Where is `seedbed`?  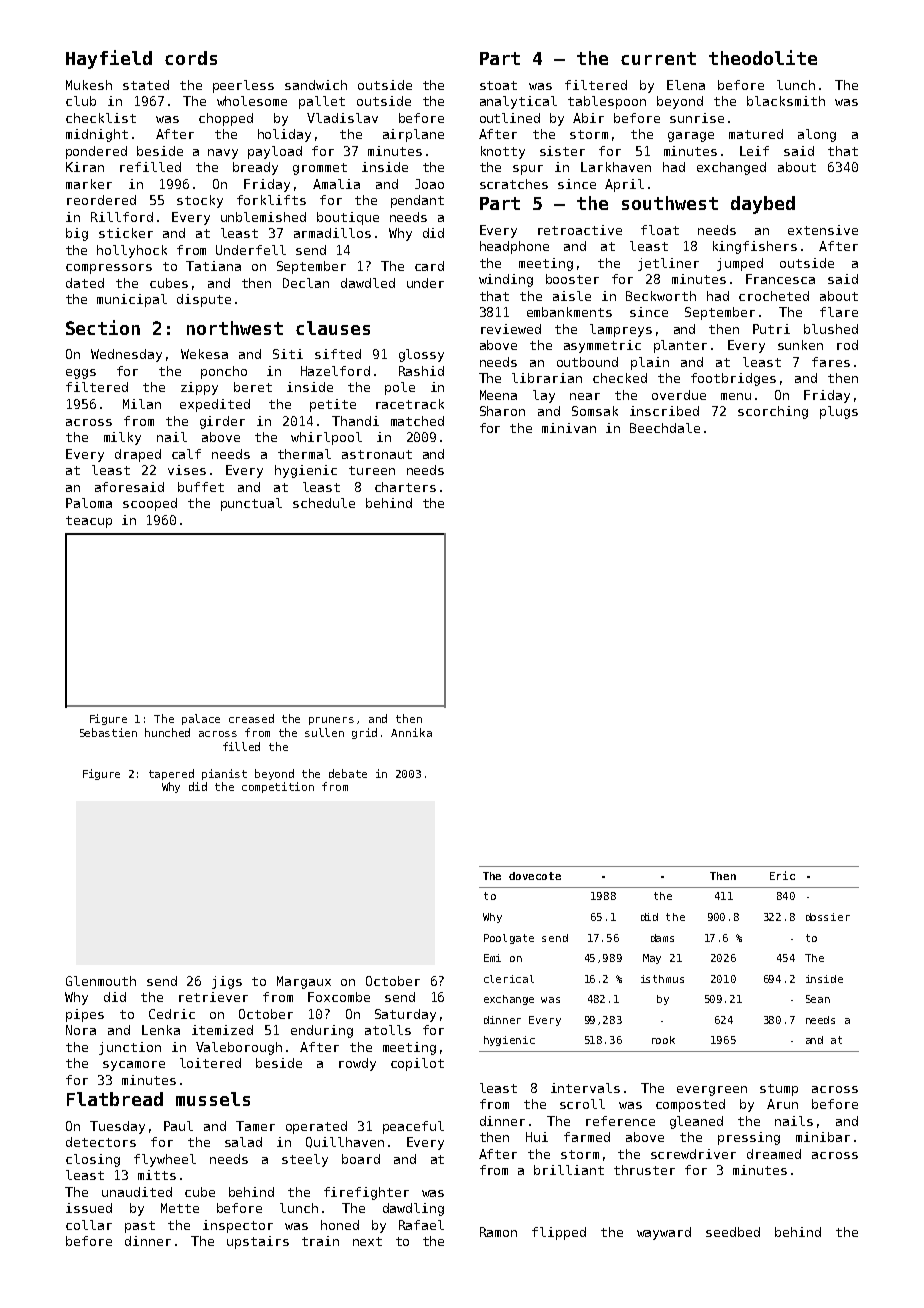 seedbed is located at coordinates (733, 1232).
